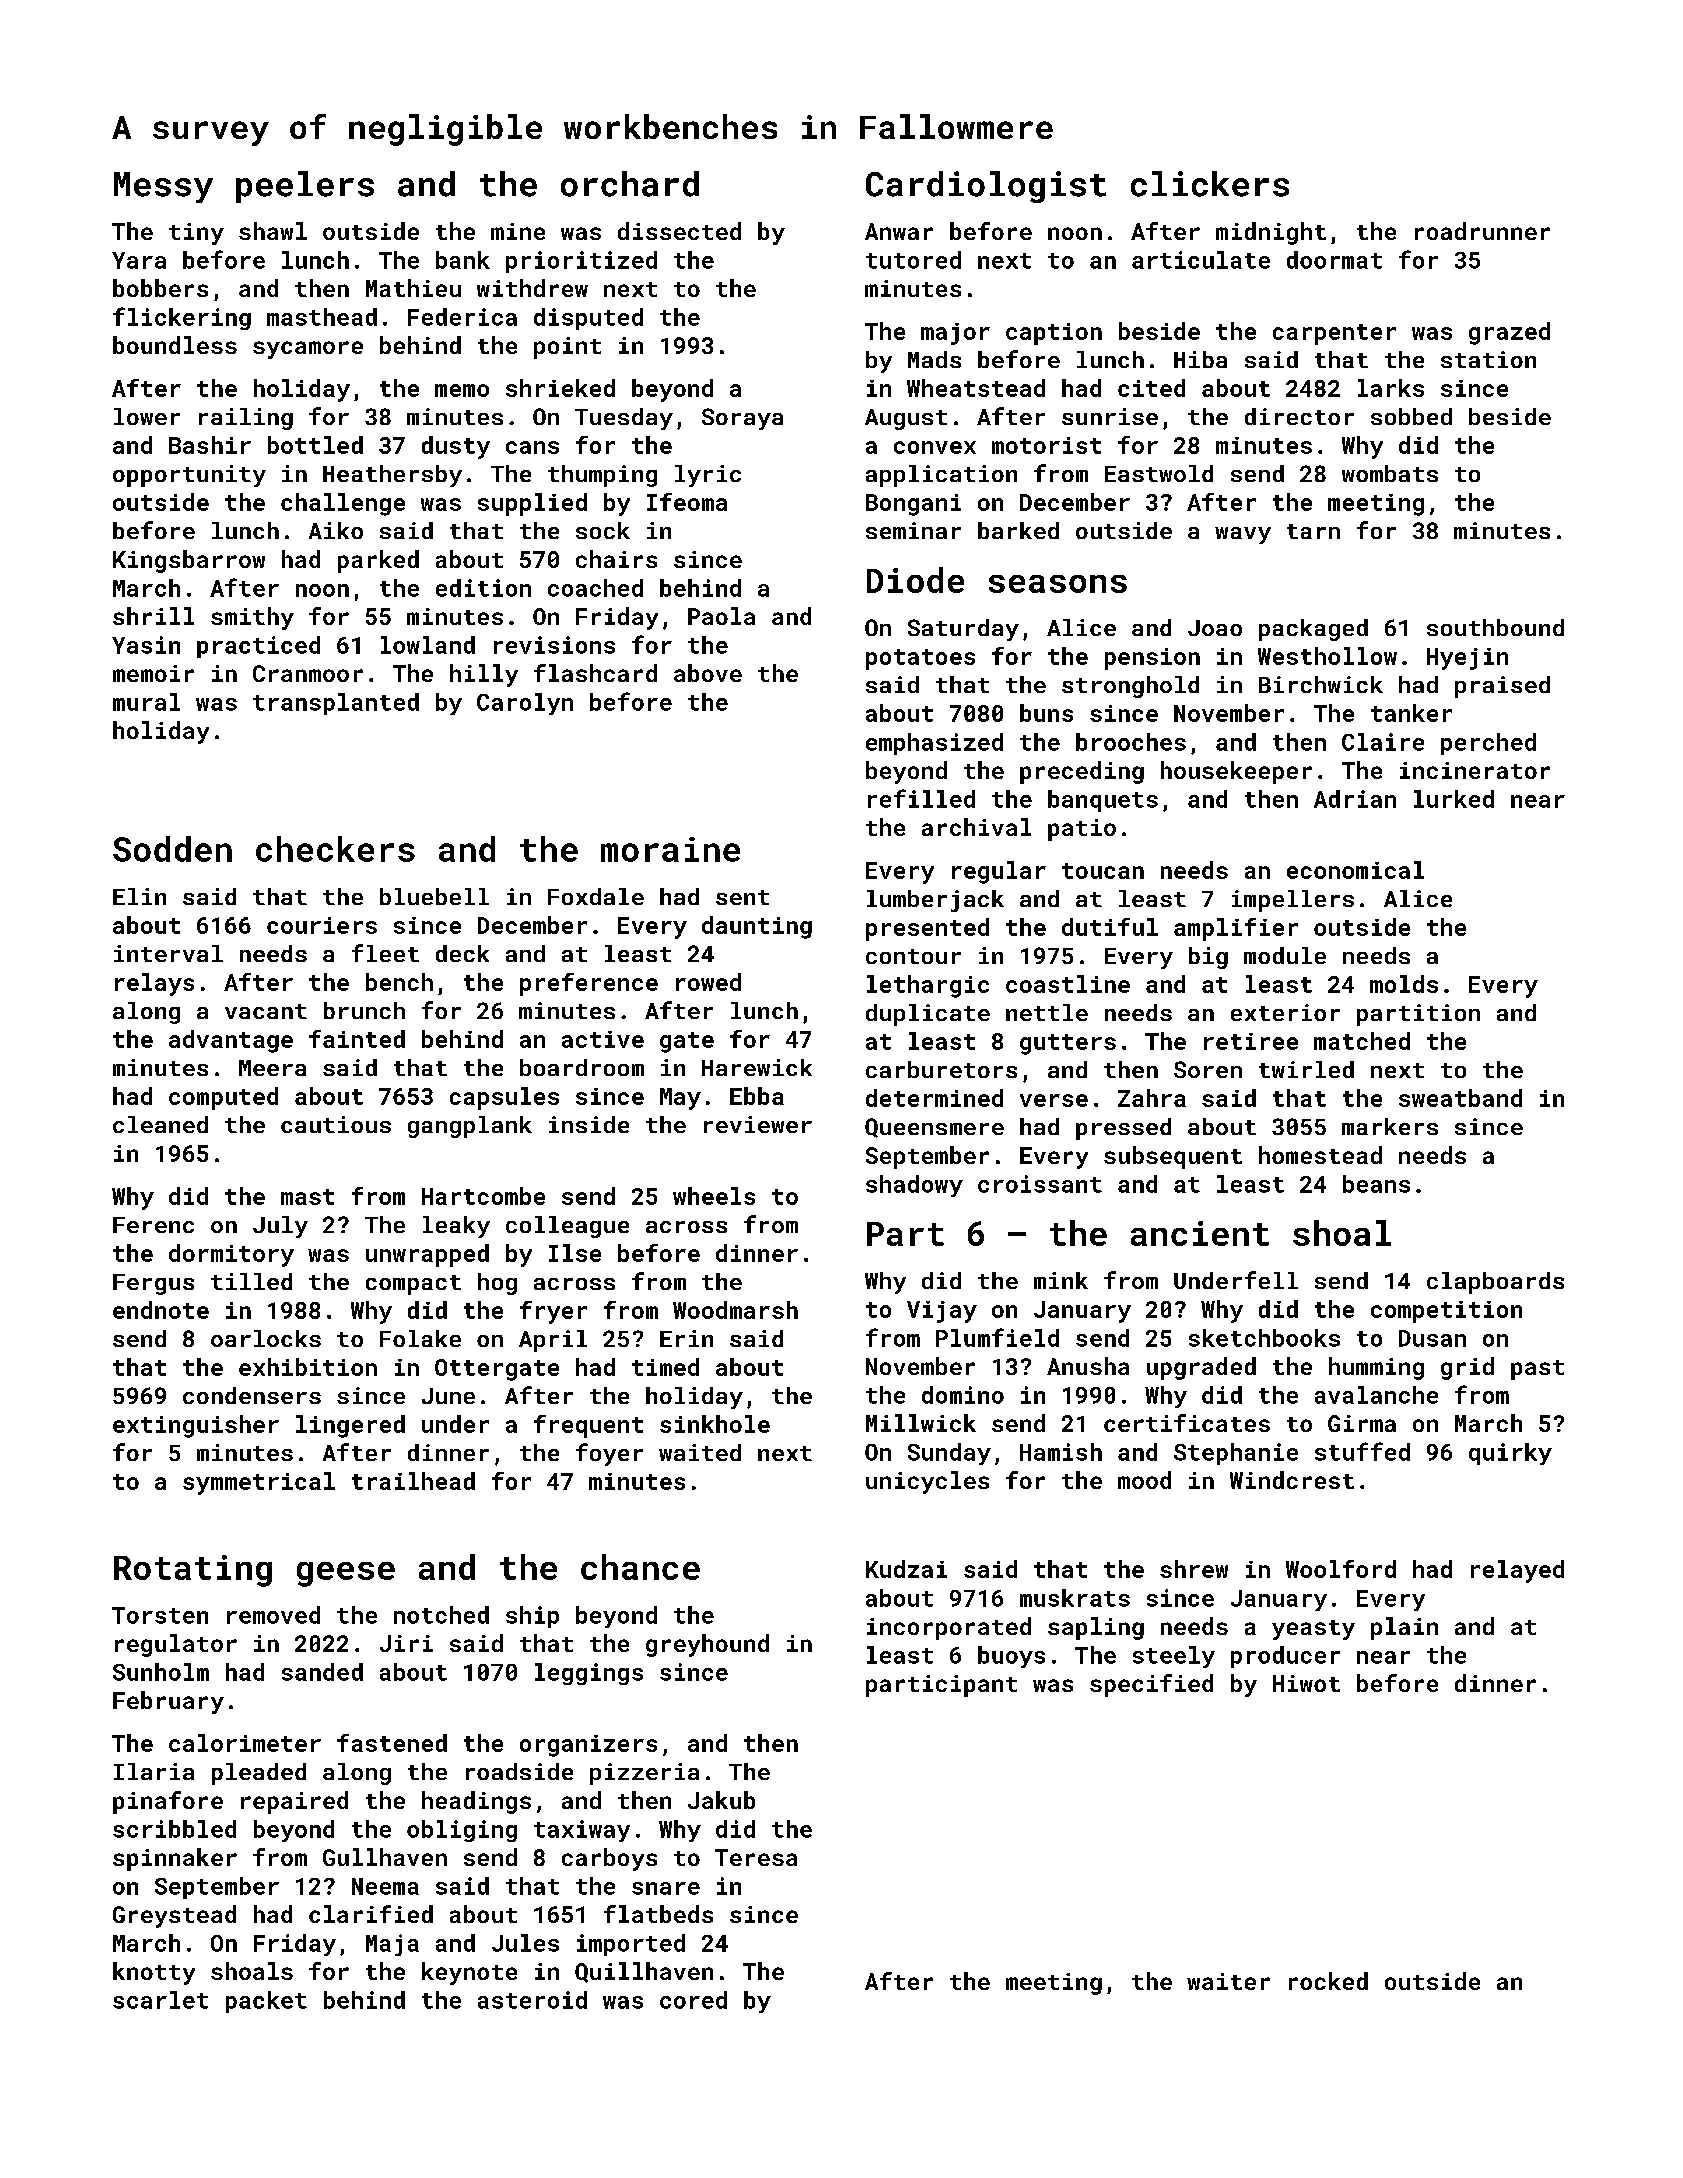 This screenshot has height=2178, width=1683. What do you see at coordinates (371, 1914) in the screenshot?
I see `clarified` at bounding box center [371, 1914].
